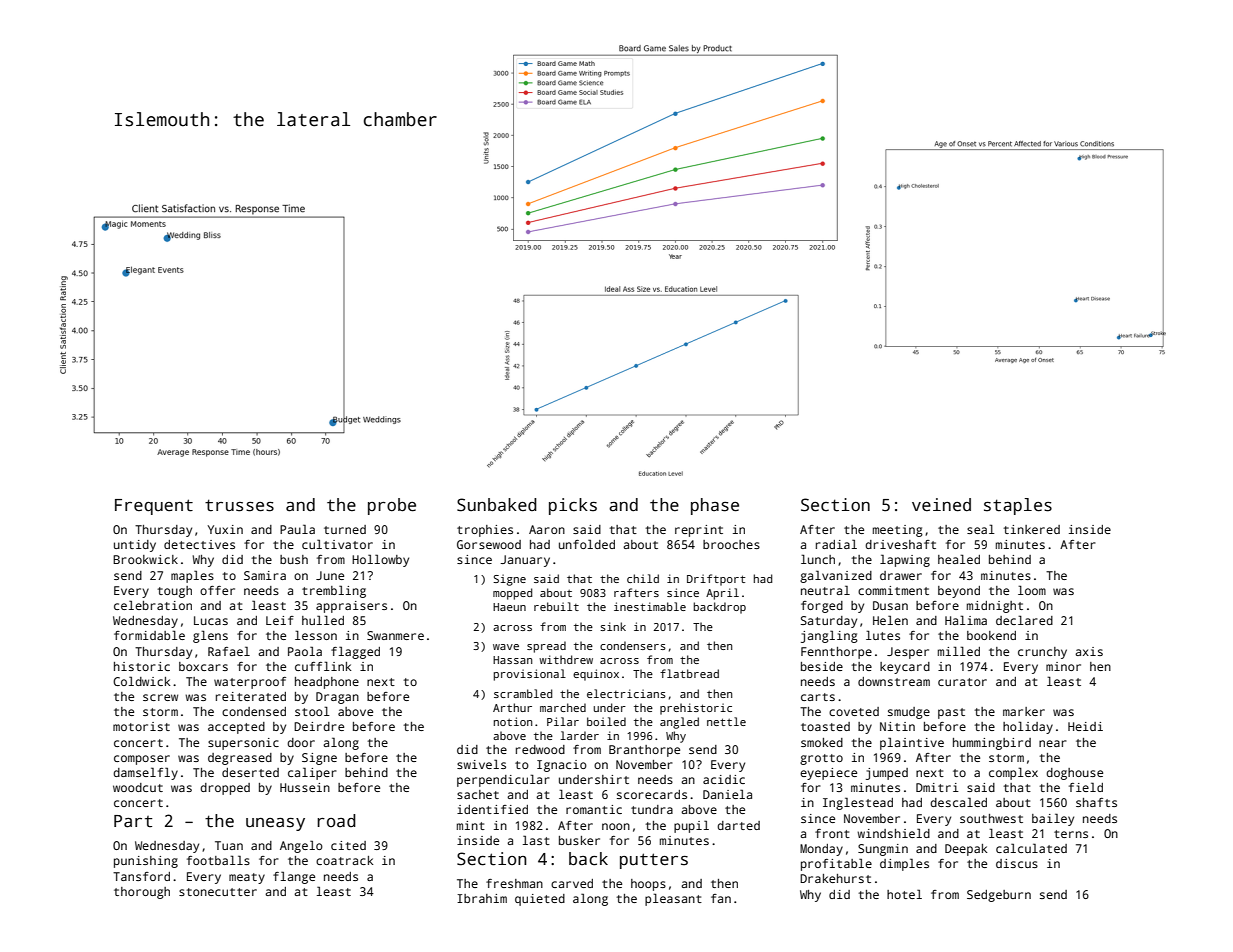  What do you see at coordinates (229, 651) in the screenshot?
I see `Rafael` at bounding box center [229, 651].
